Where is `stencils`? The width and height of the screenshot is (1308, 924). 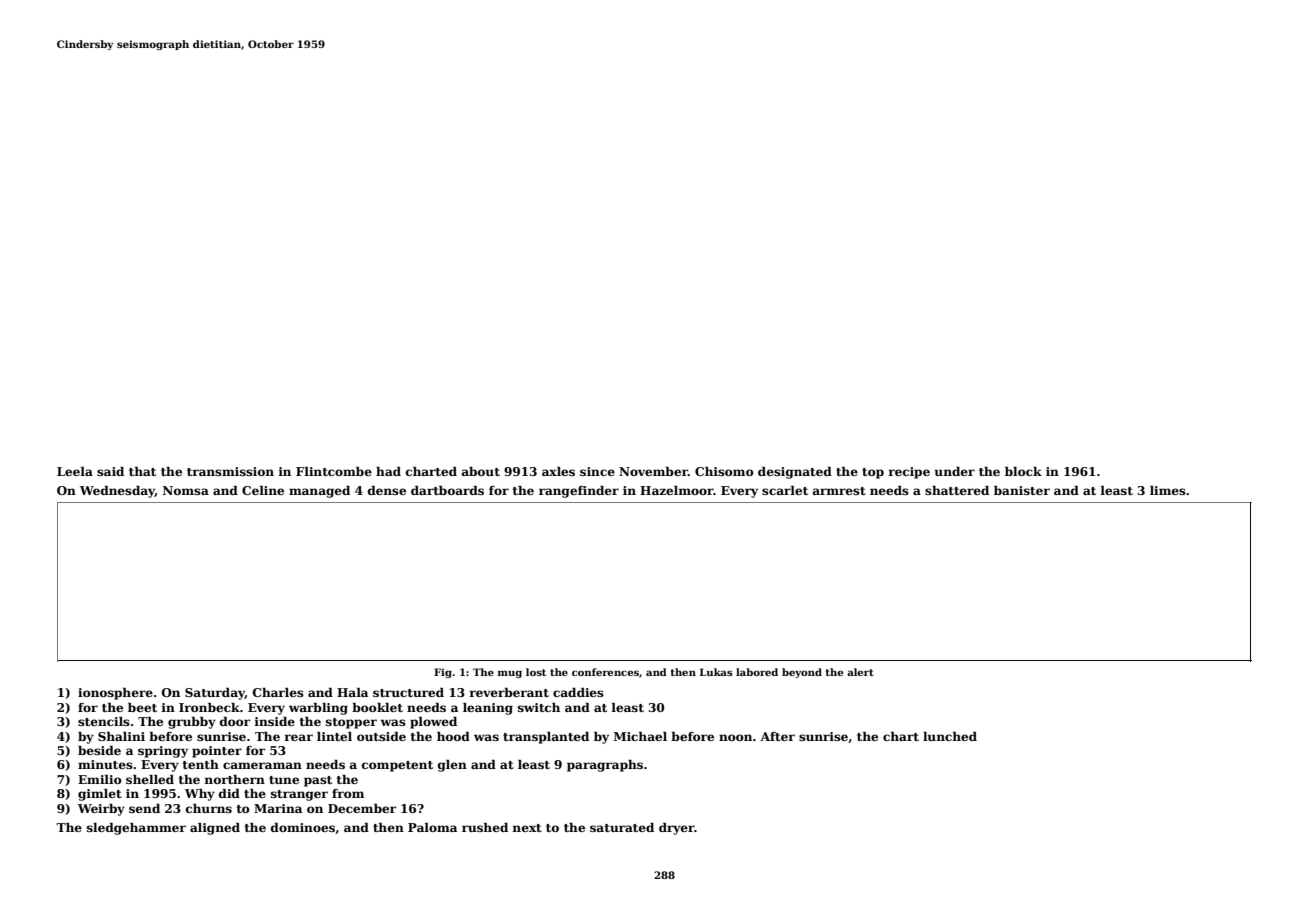
stencils is located at coordinates (104, 721).
